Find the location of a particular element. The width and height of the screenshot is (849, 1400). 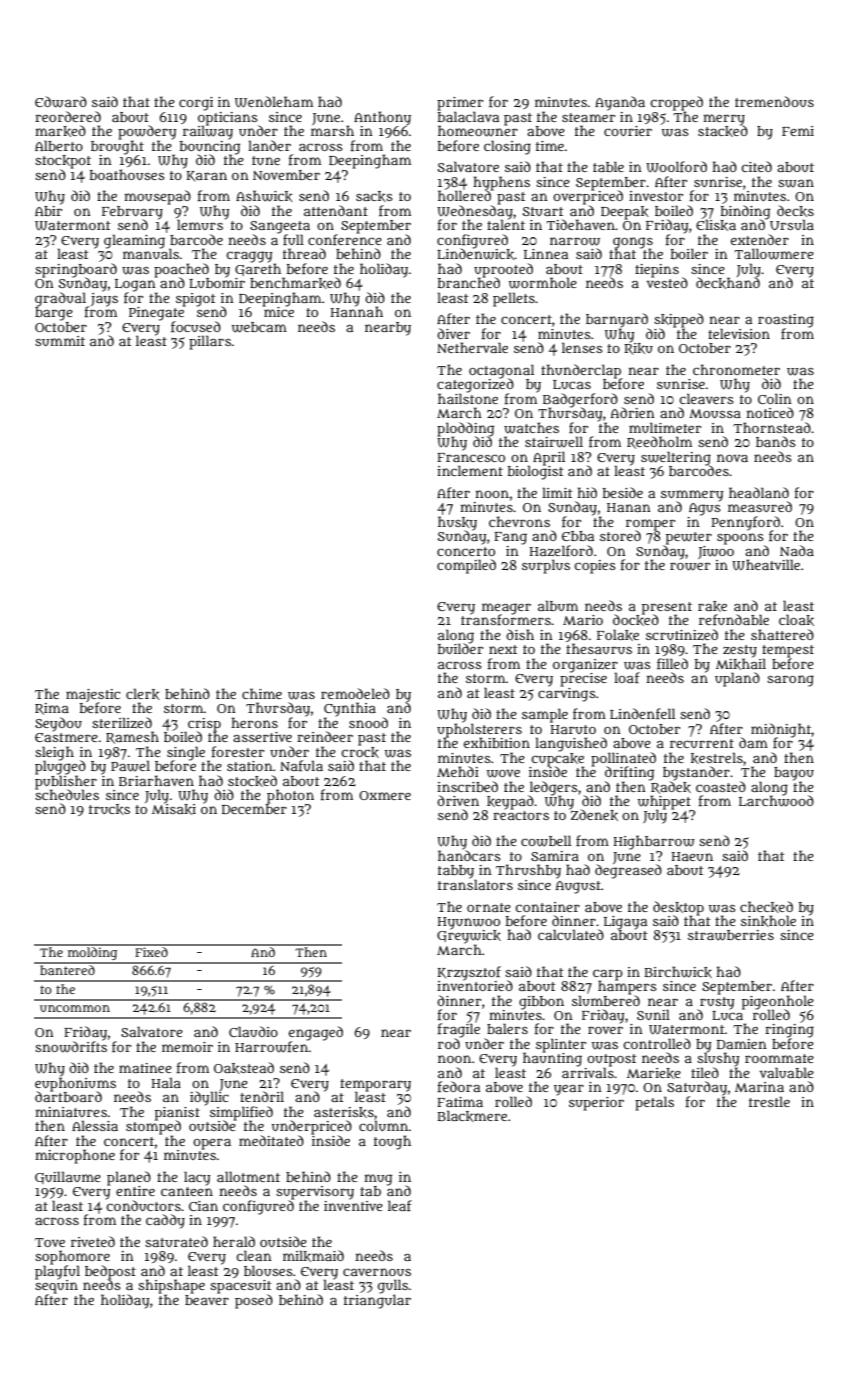

trestle is located at coordinates (769, 1101).
